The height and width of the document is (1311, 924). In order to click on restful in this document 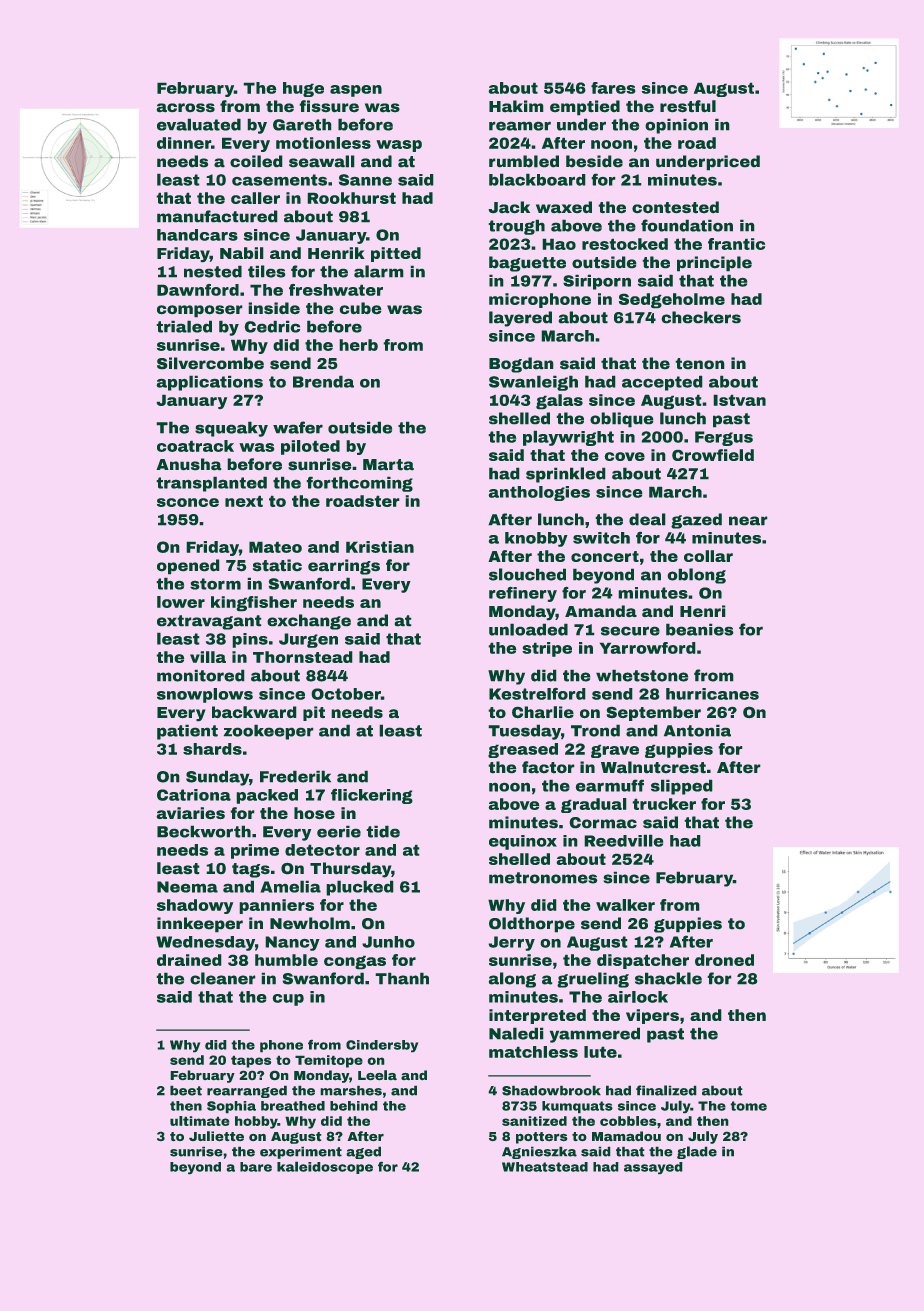, I will do `click(688, 106)`.
